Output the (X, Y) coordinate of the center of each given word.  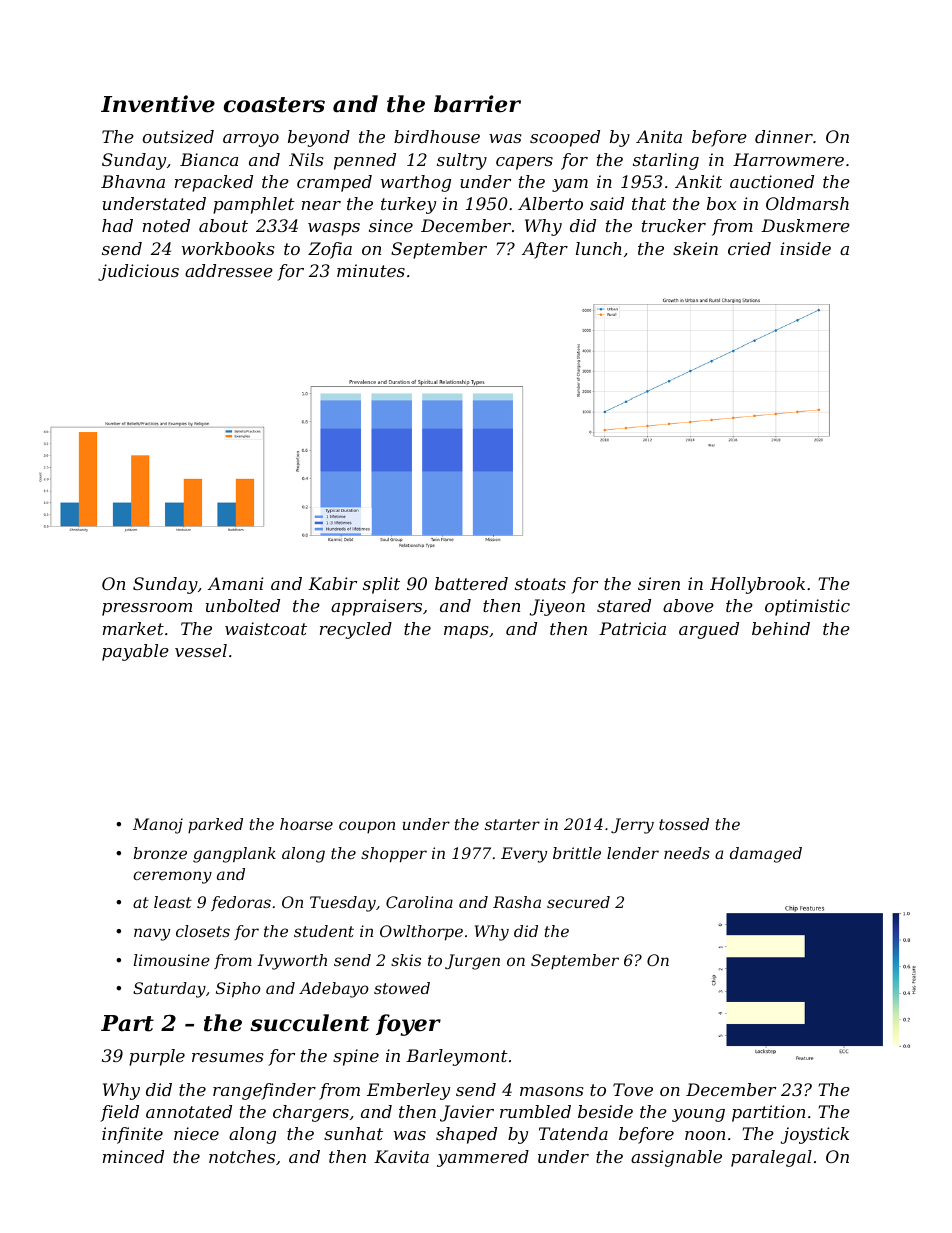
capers (524, 163)
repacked (214, 183)
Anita (659, 136)
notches (242, 1156)
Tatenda (573, 1133)
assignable (676, 1158)
